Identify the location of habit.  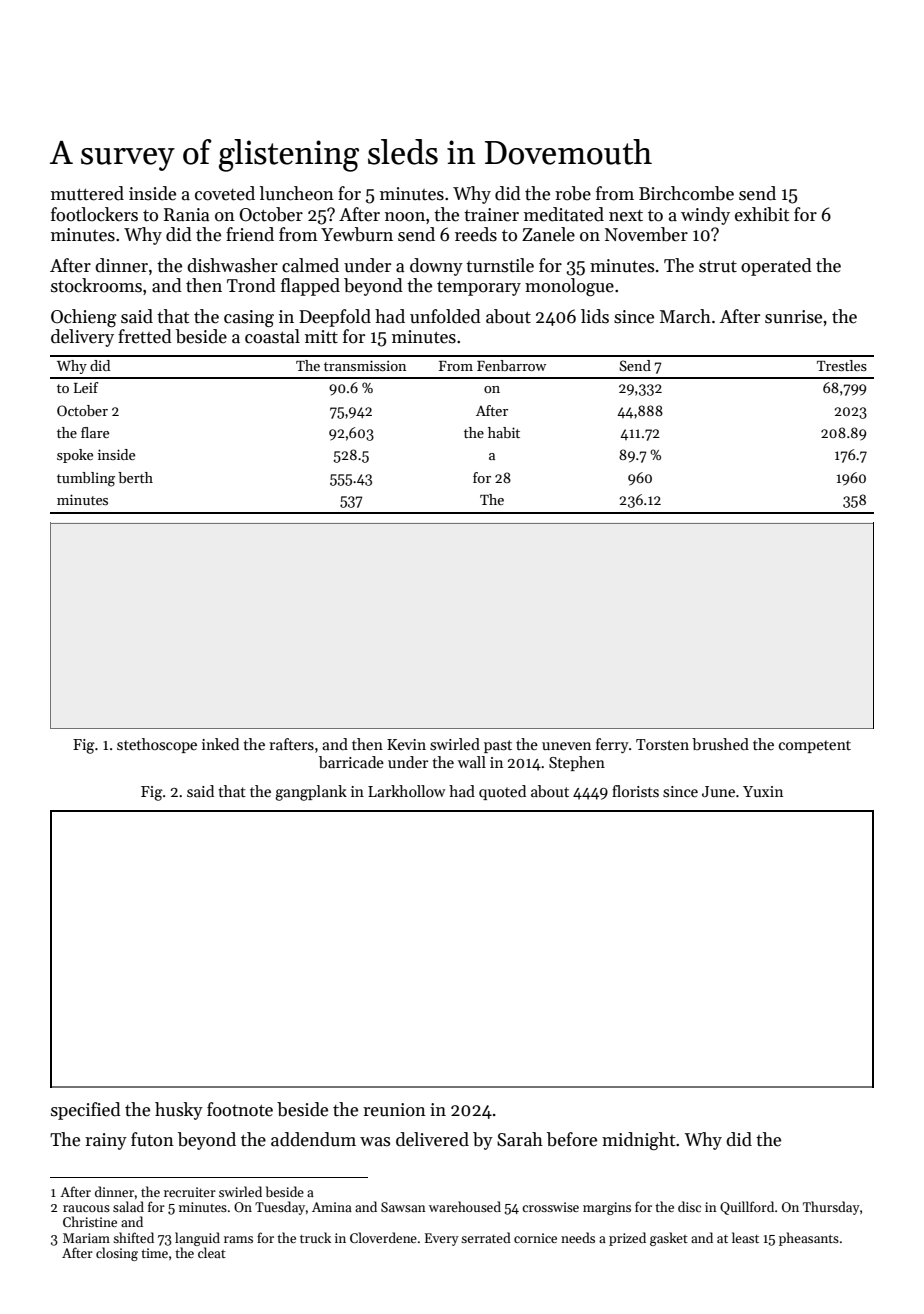
(504, 432).
